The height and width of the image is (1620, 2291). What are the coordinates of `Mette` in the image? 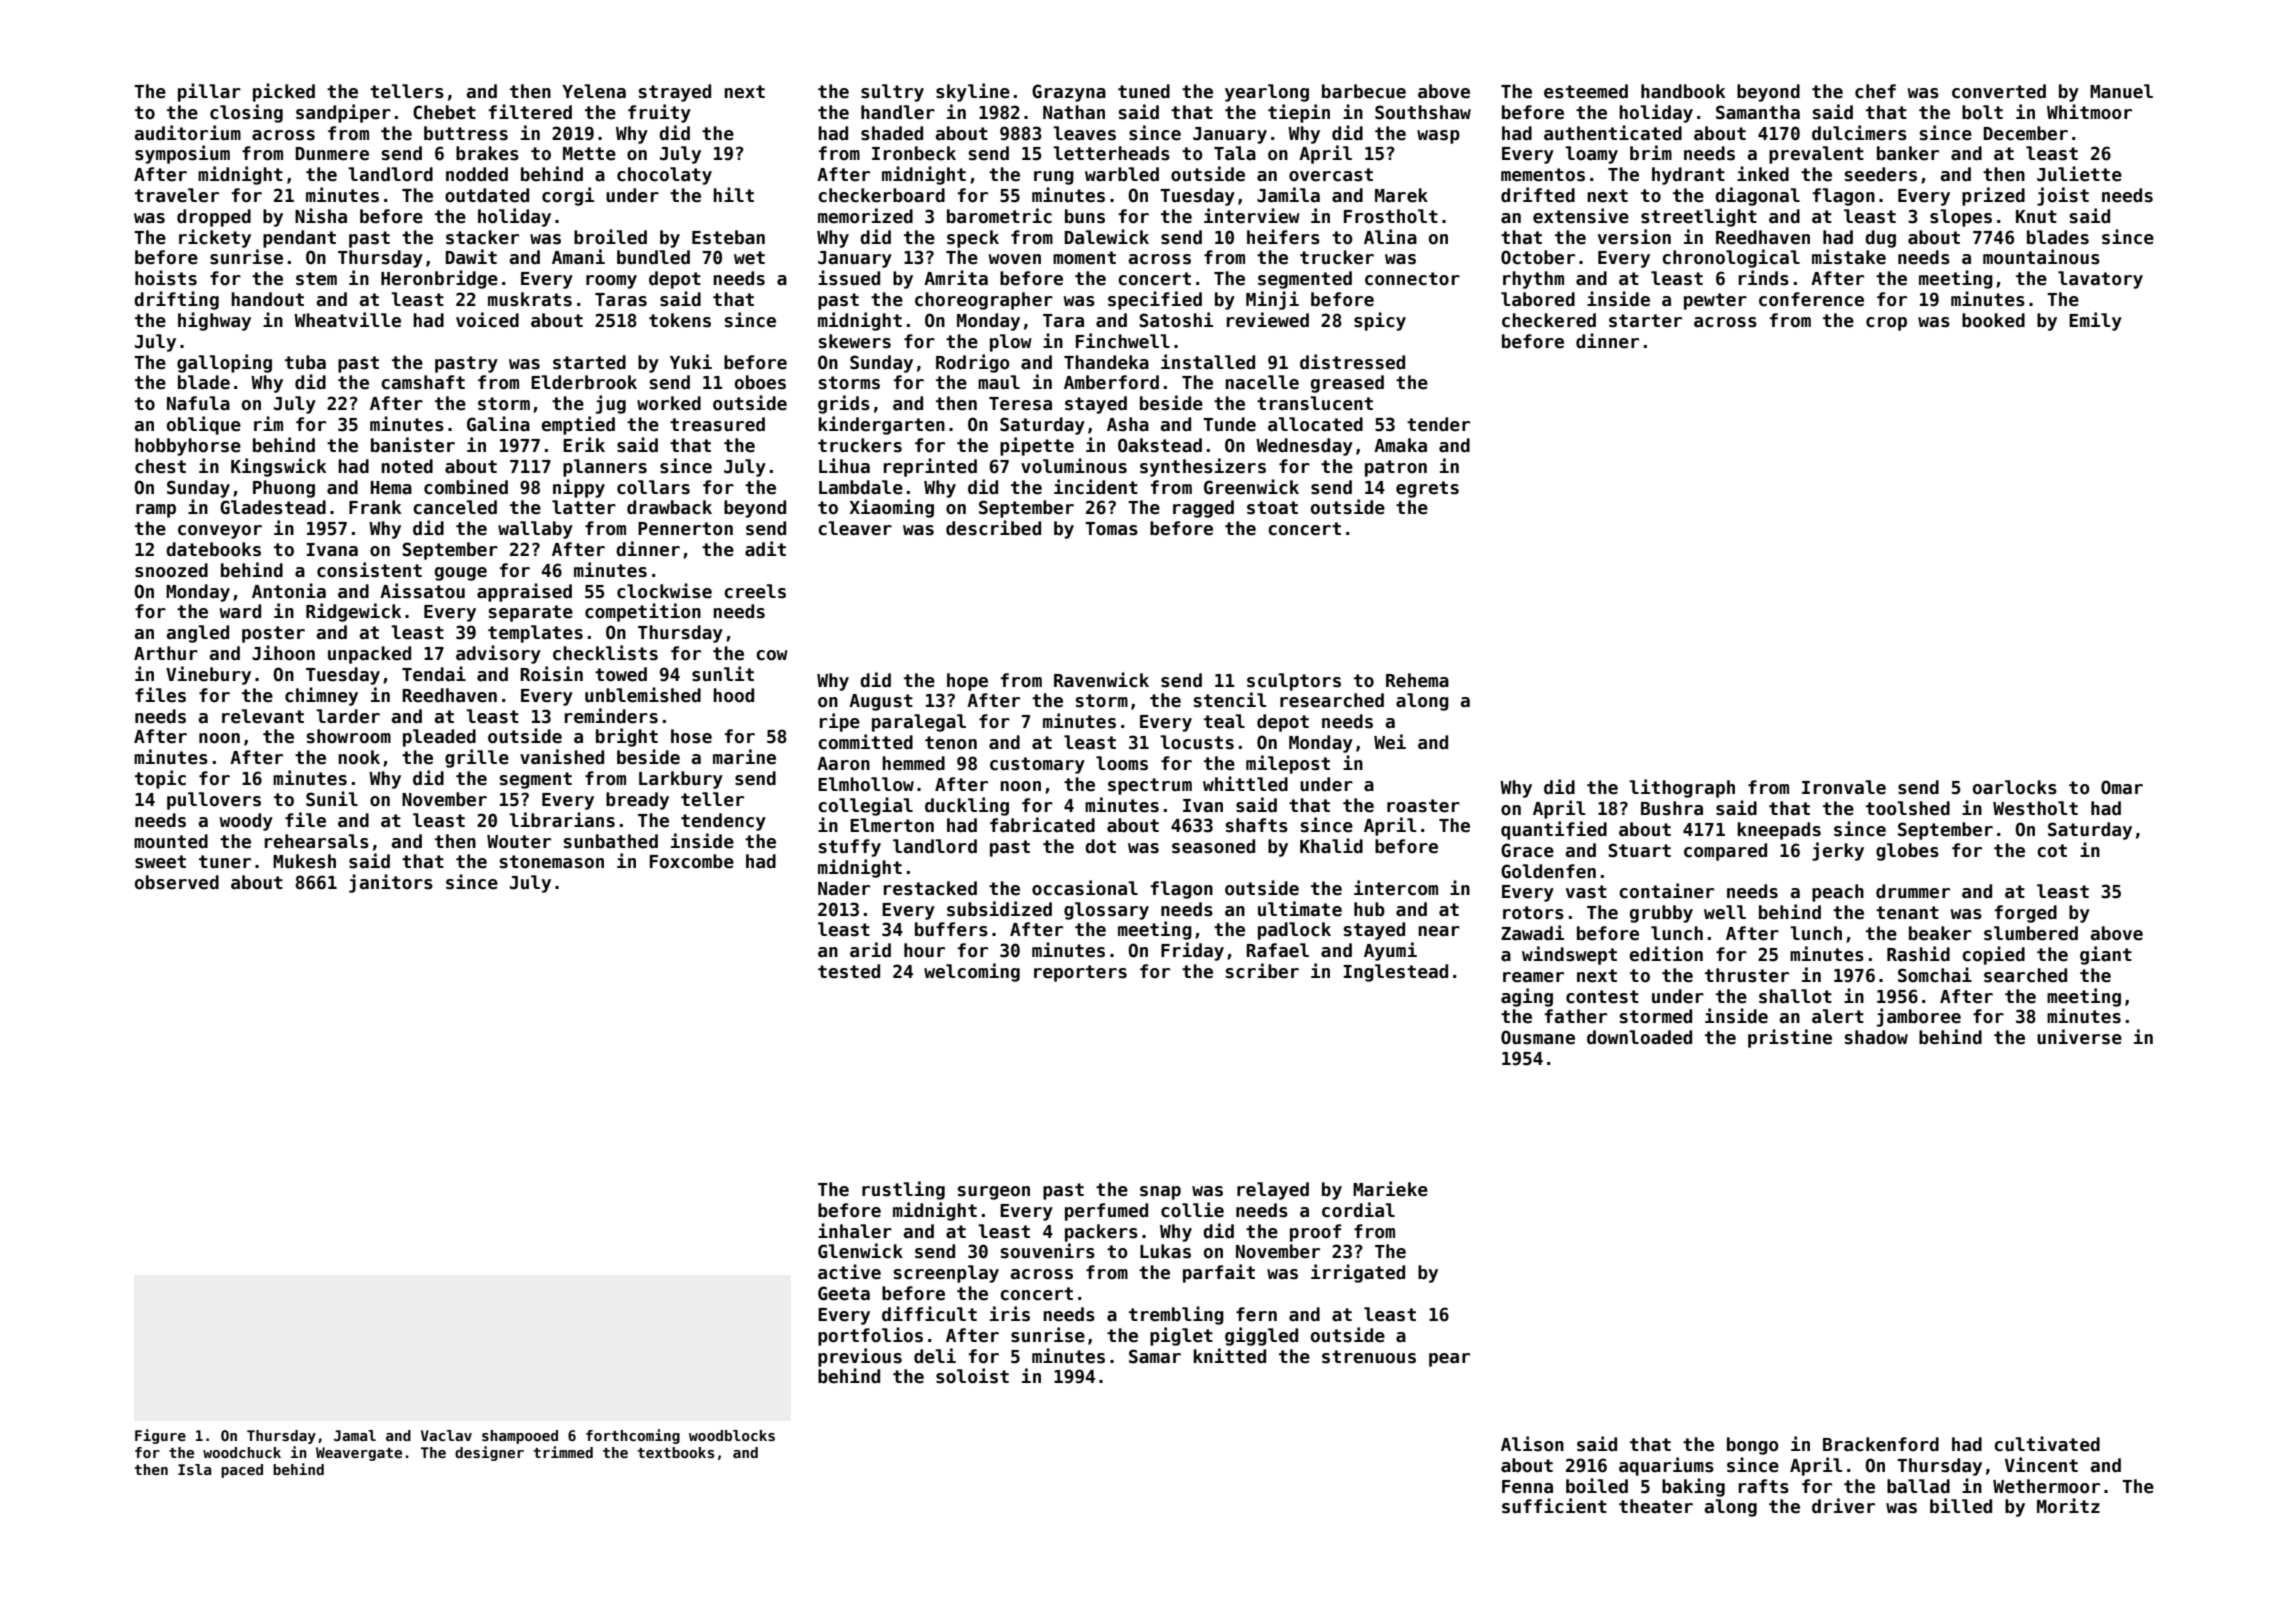 It's located at (589, 154).
